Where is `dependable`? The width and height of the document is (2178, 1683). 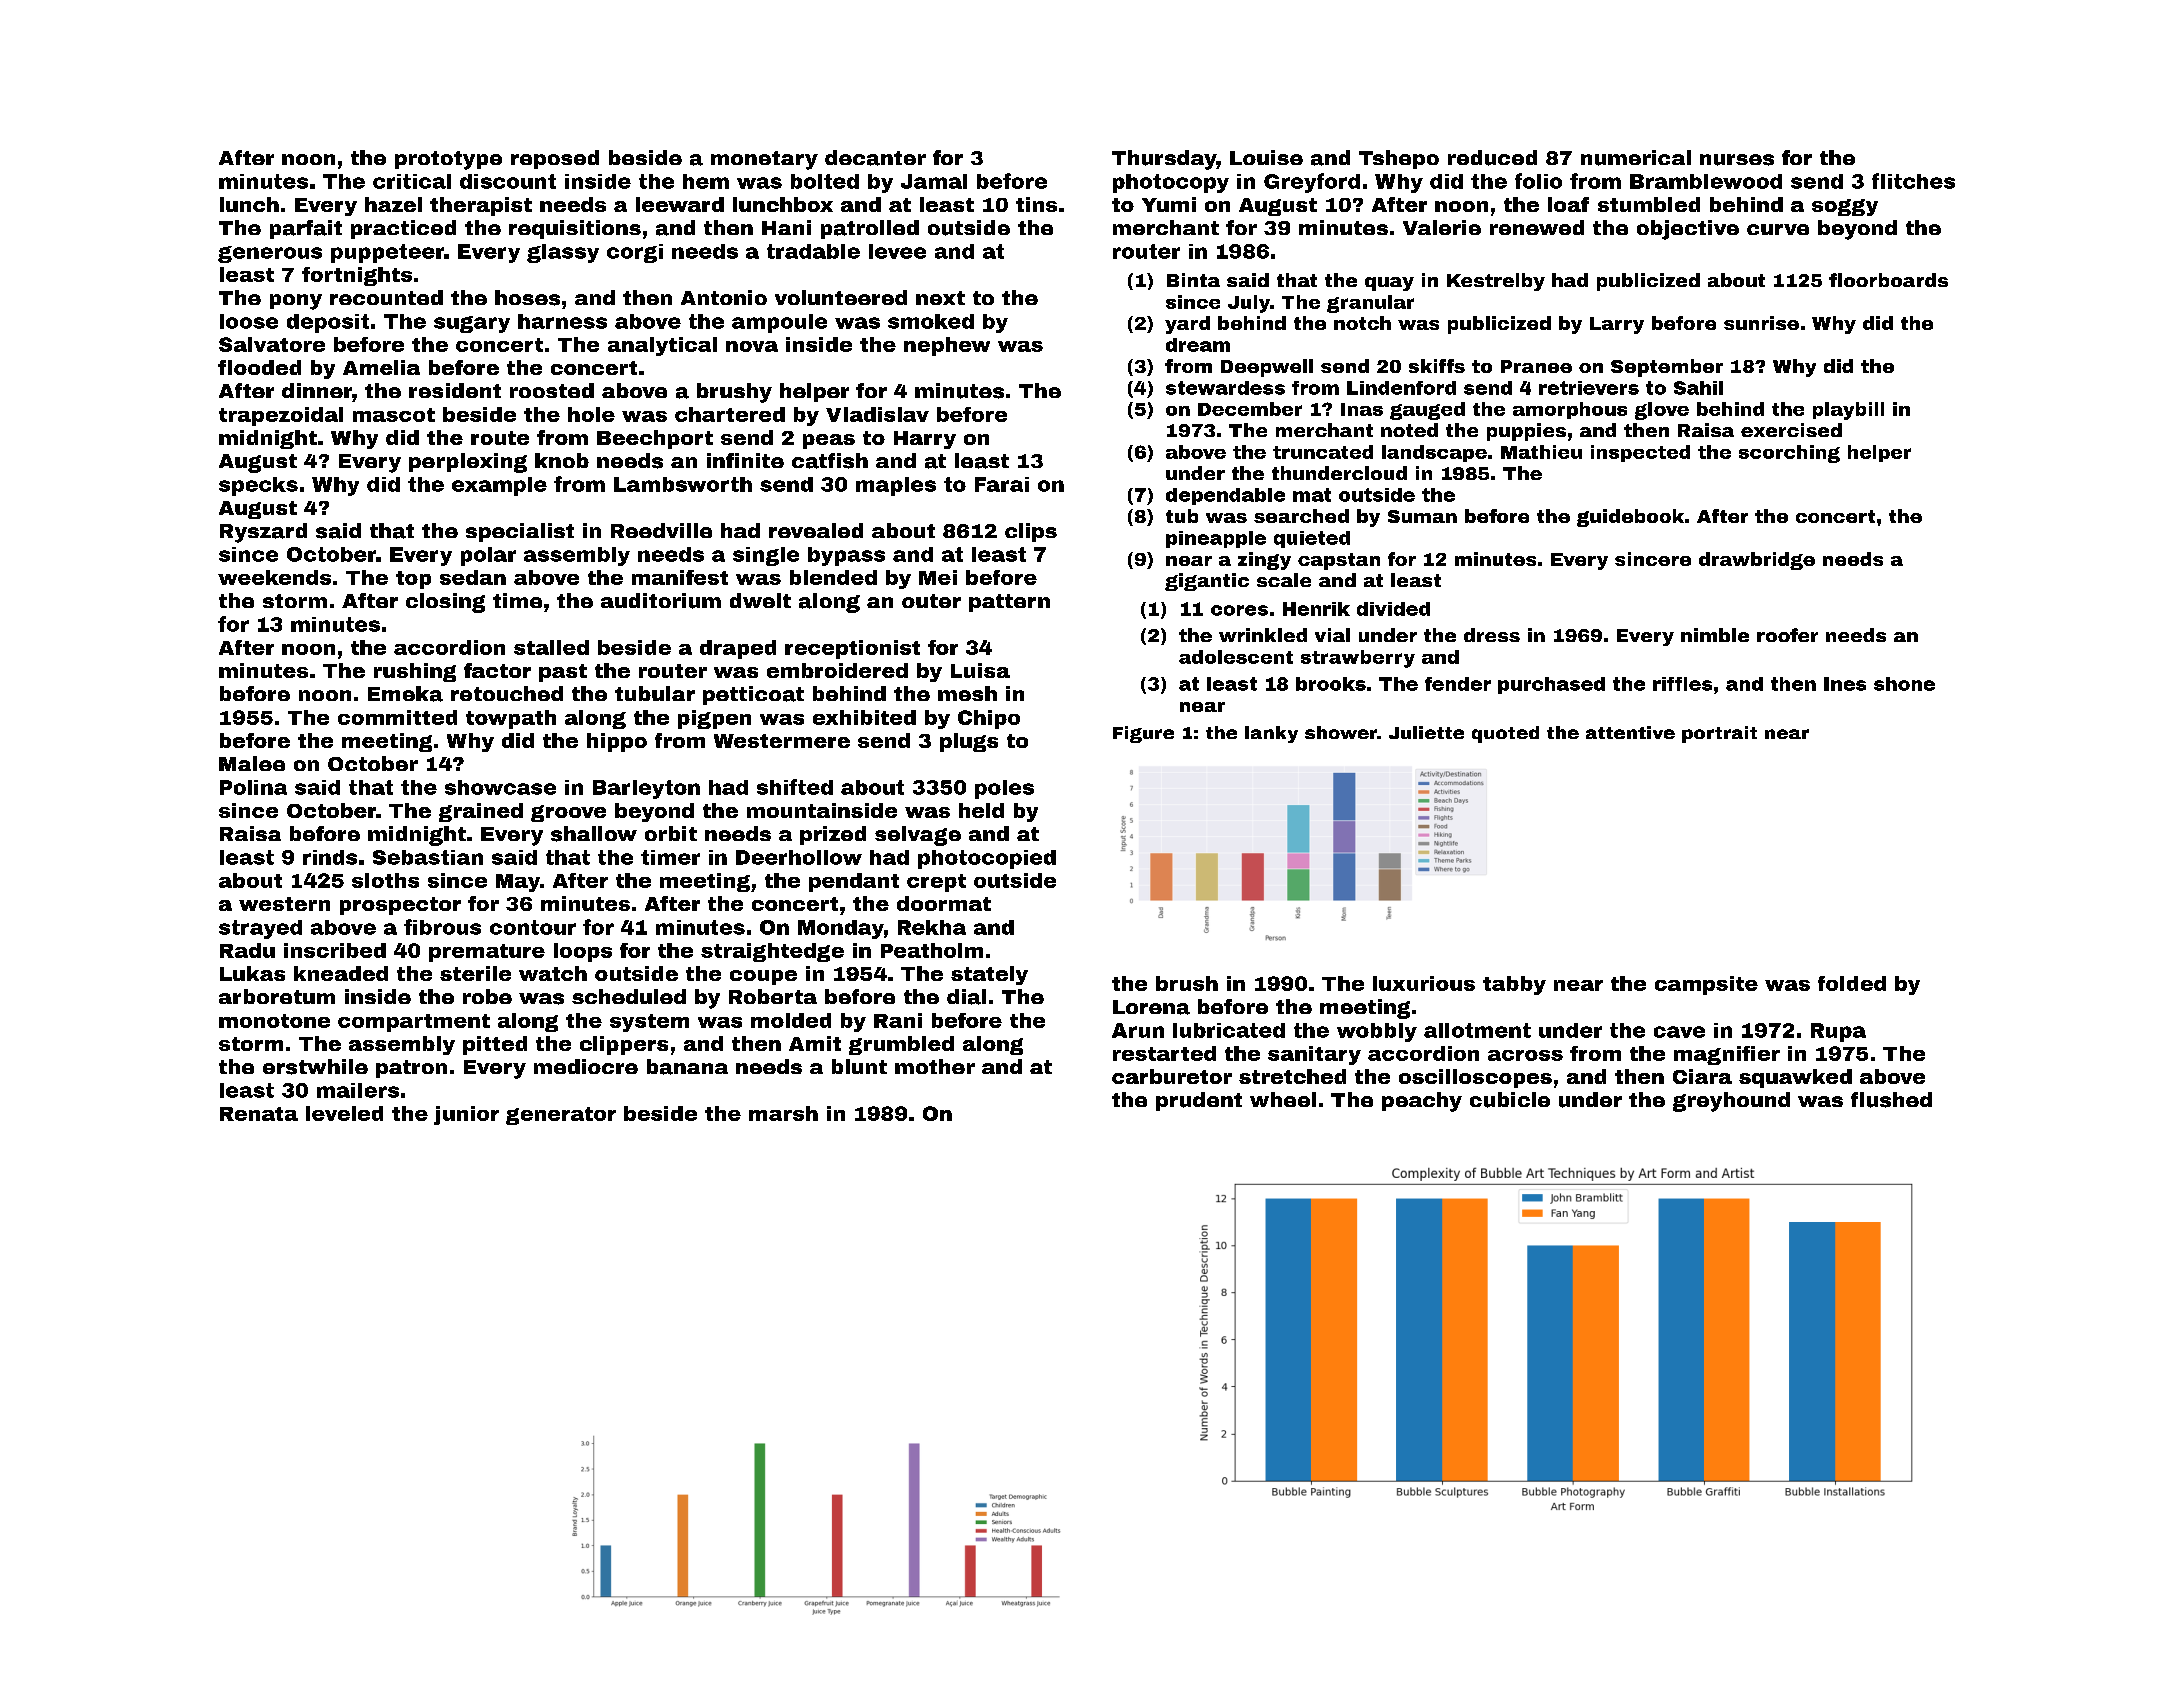
dependable is located at coordinates (1225, 496).
